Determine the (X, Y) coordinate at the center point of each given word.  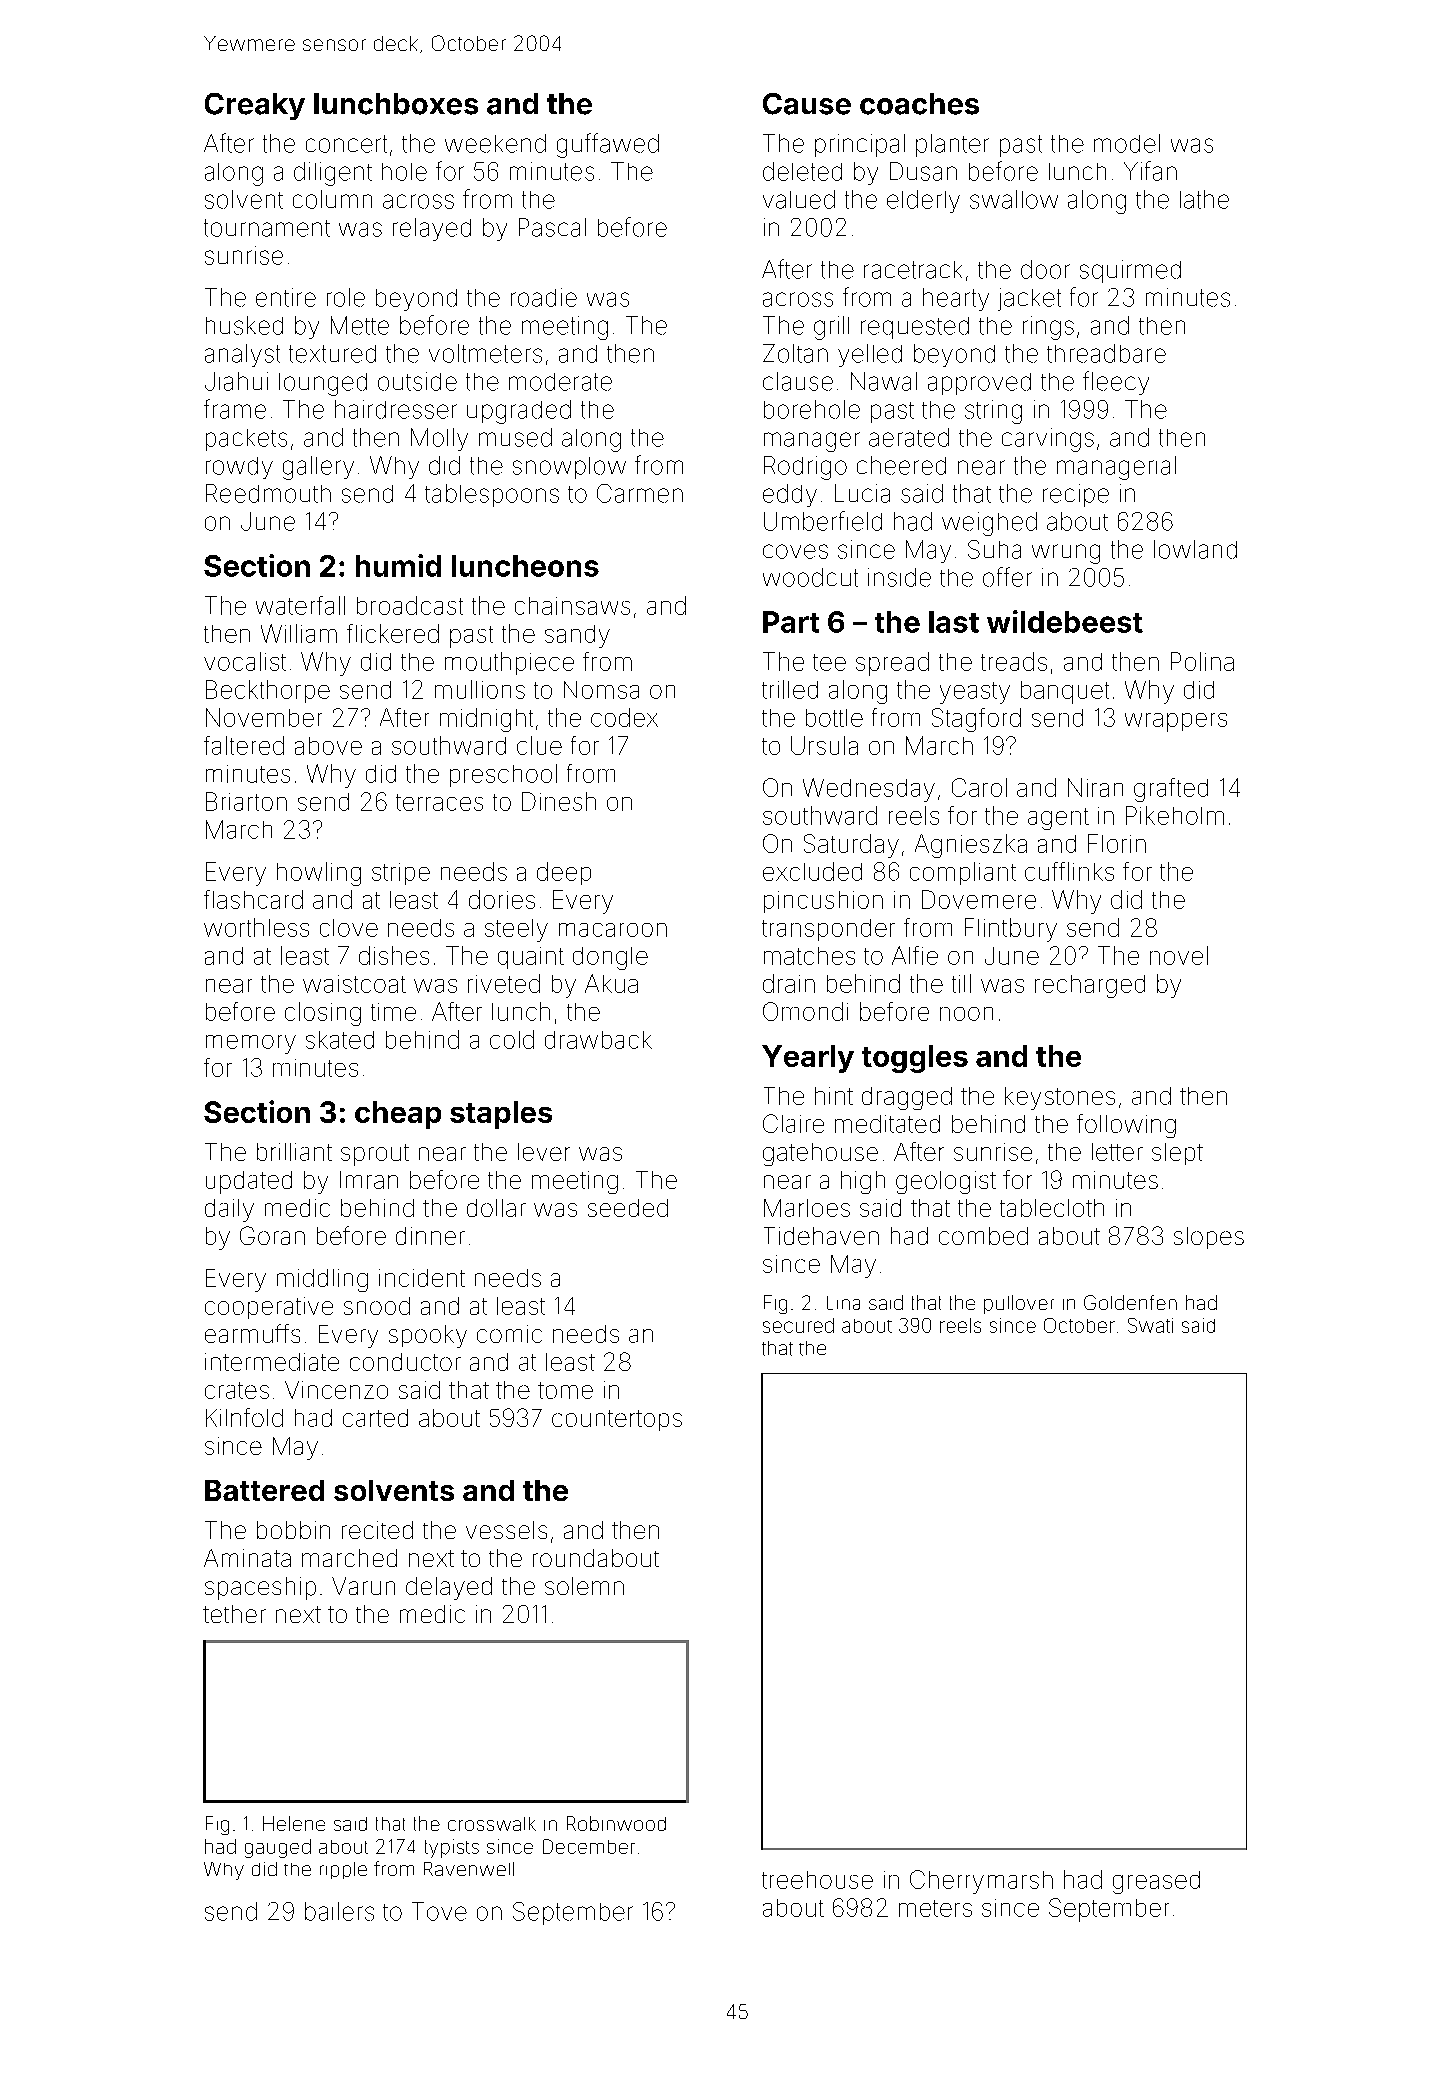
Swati (1150, 1325)
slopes (1209, 1238)
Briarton (246, 801)
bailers (339, 1911)
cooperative (269, 1308)
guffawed (608, 145)
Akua (611, 983)
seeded (628, 1208)
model (1127, 143)
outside (417, 381)
